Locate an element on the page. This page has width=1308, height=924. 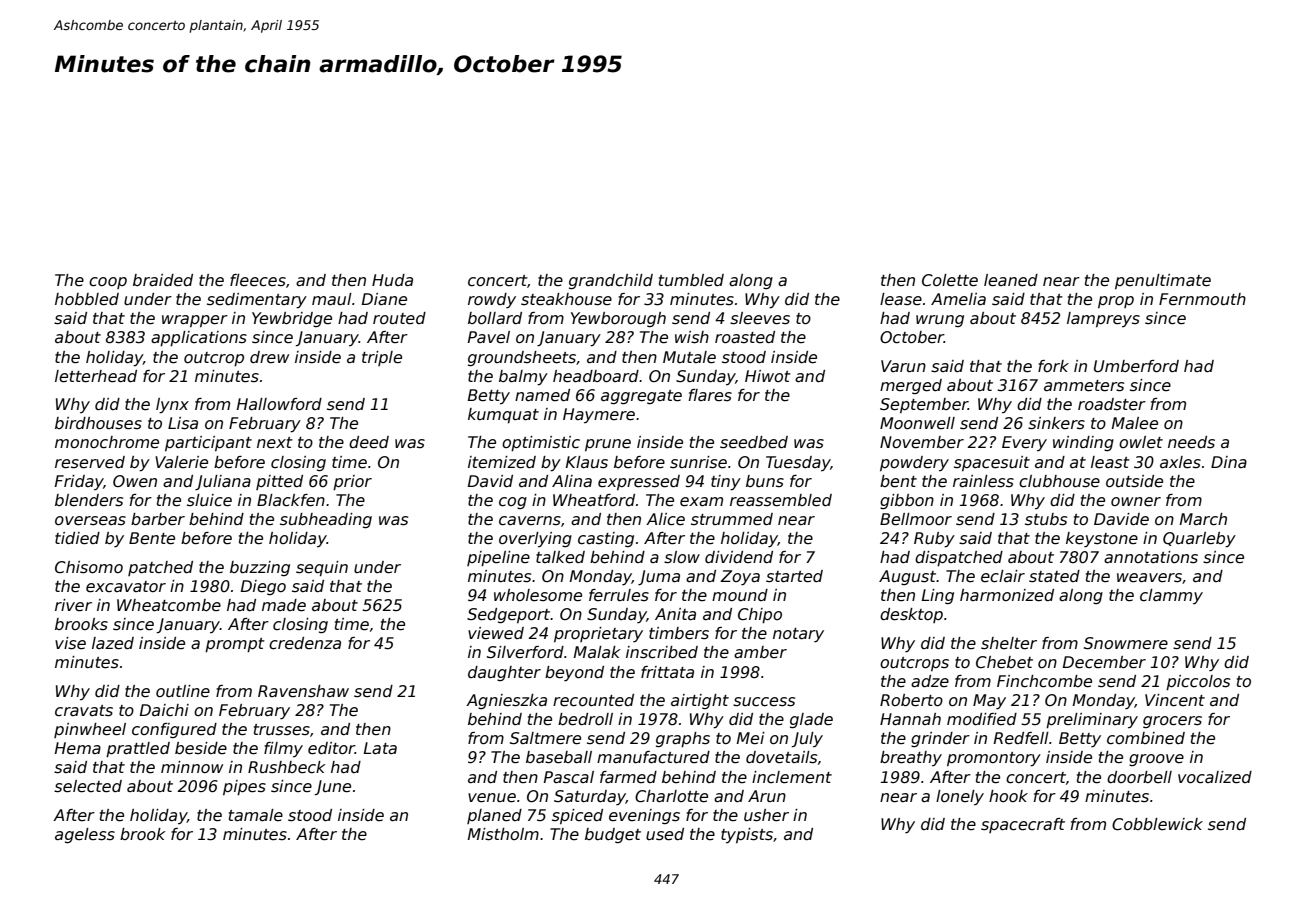
Hema is located at coordinates (78, 748).
